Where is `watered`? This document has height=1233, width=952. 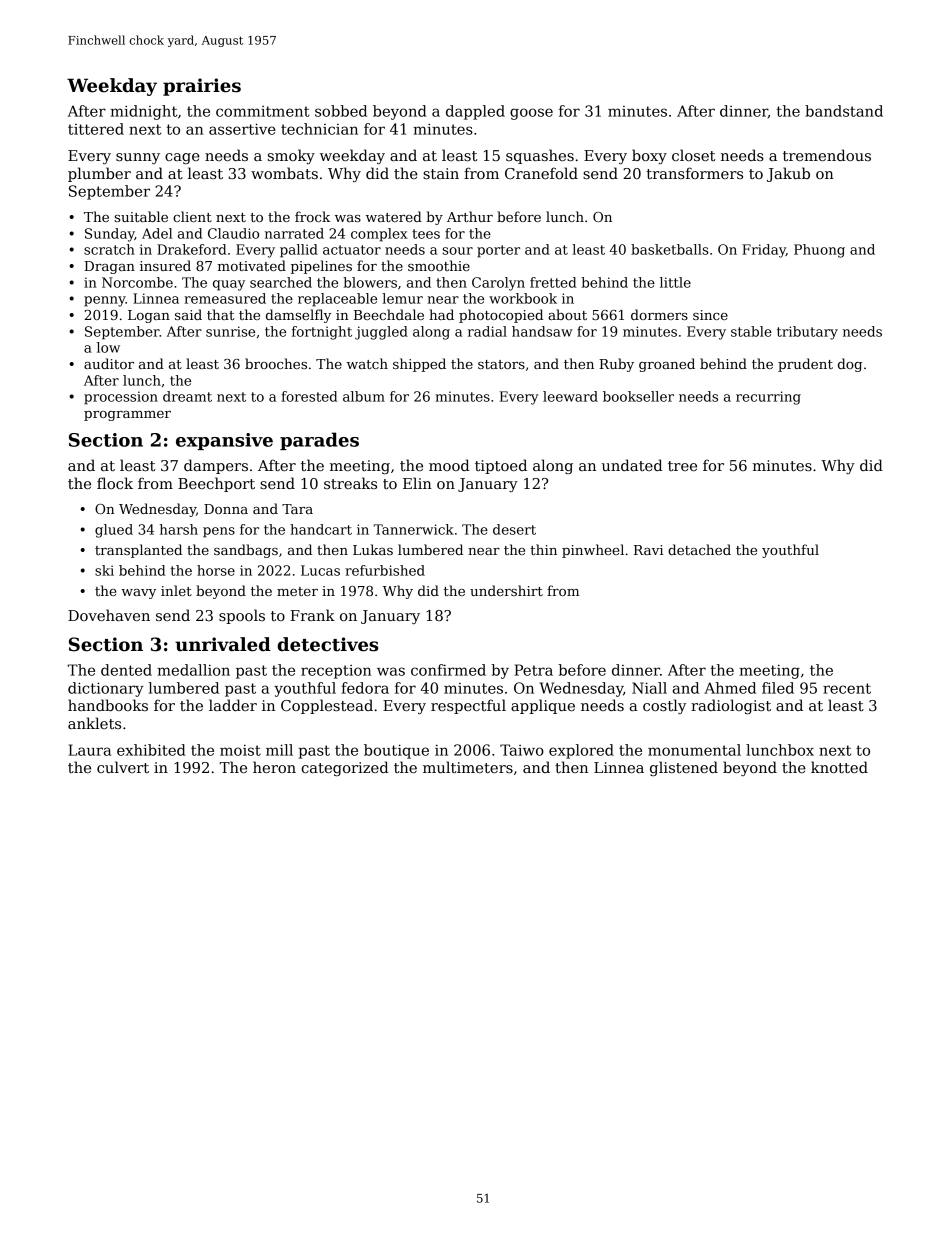
watered is located at coordinates (394, 216).
